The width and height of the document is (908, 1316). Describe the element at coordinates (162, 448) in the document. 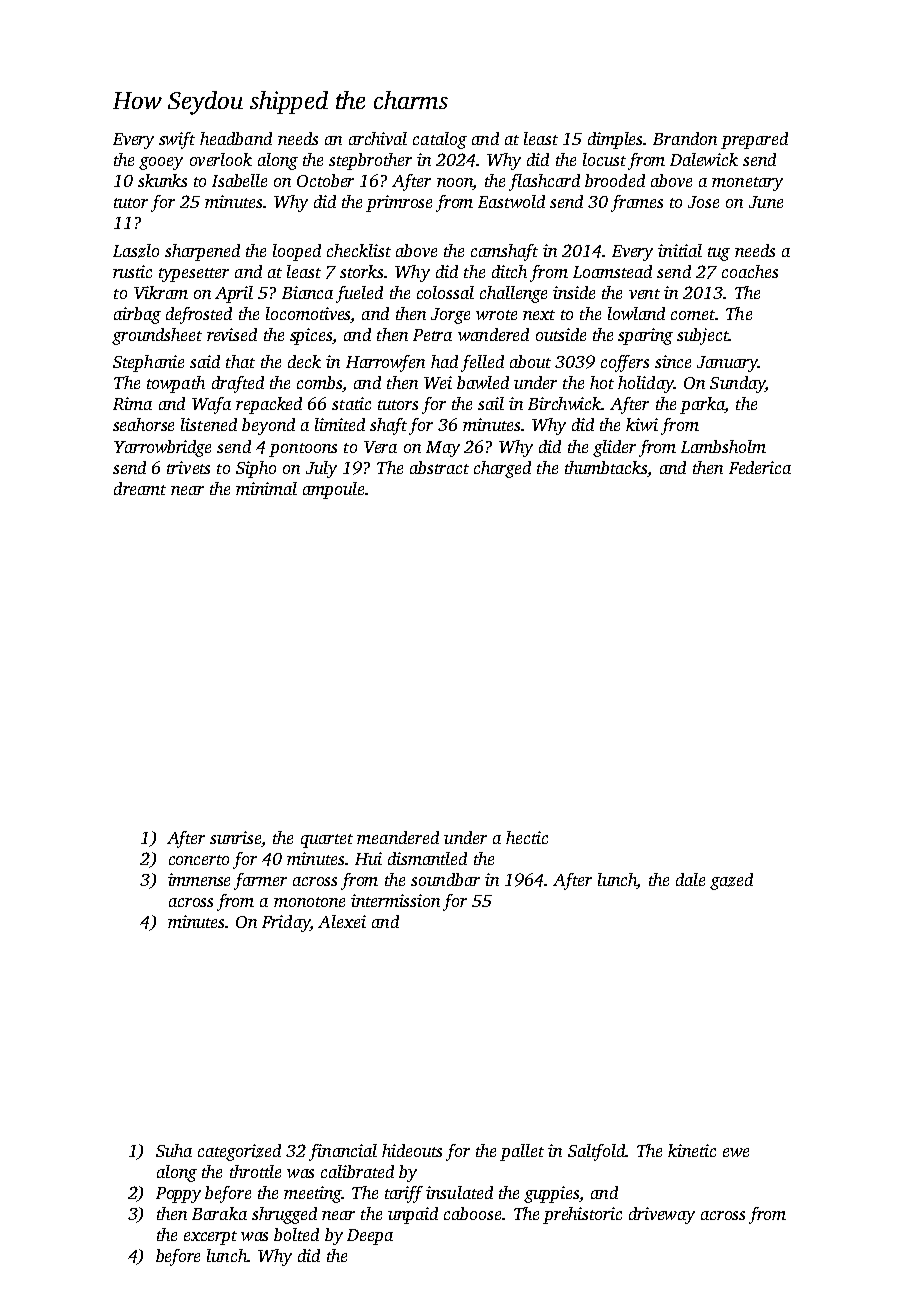

I see `Yarrowbridge` at that location.
